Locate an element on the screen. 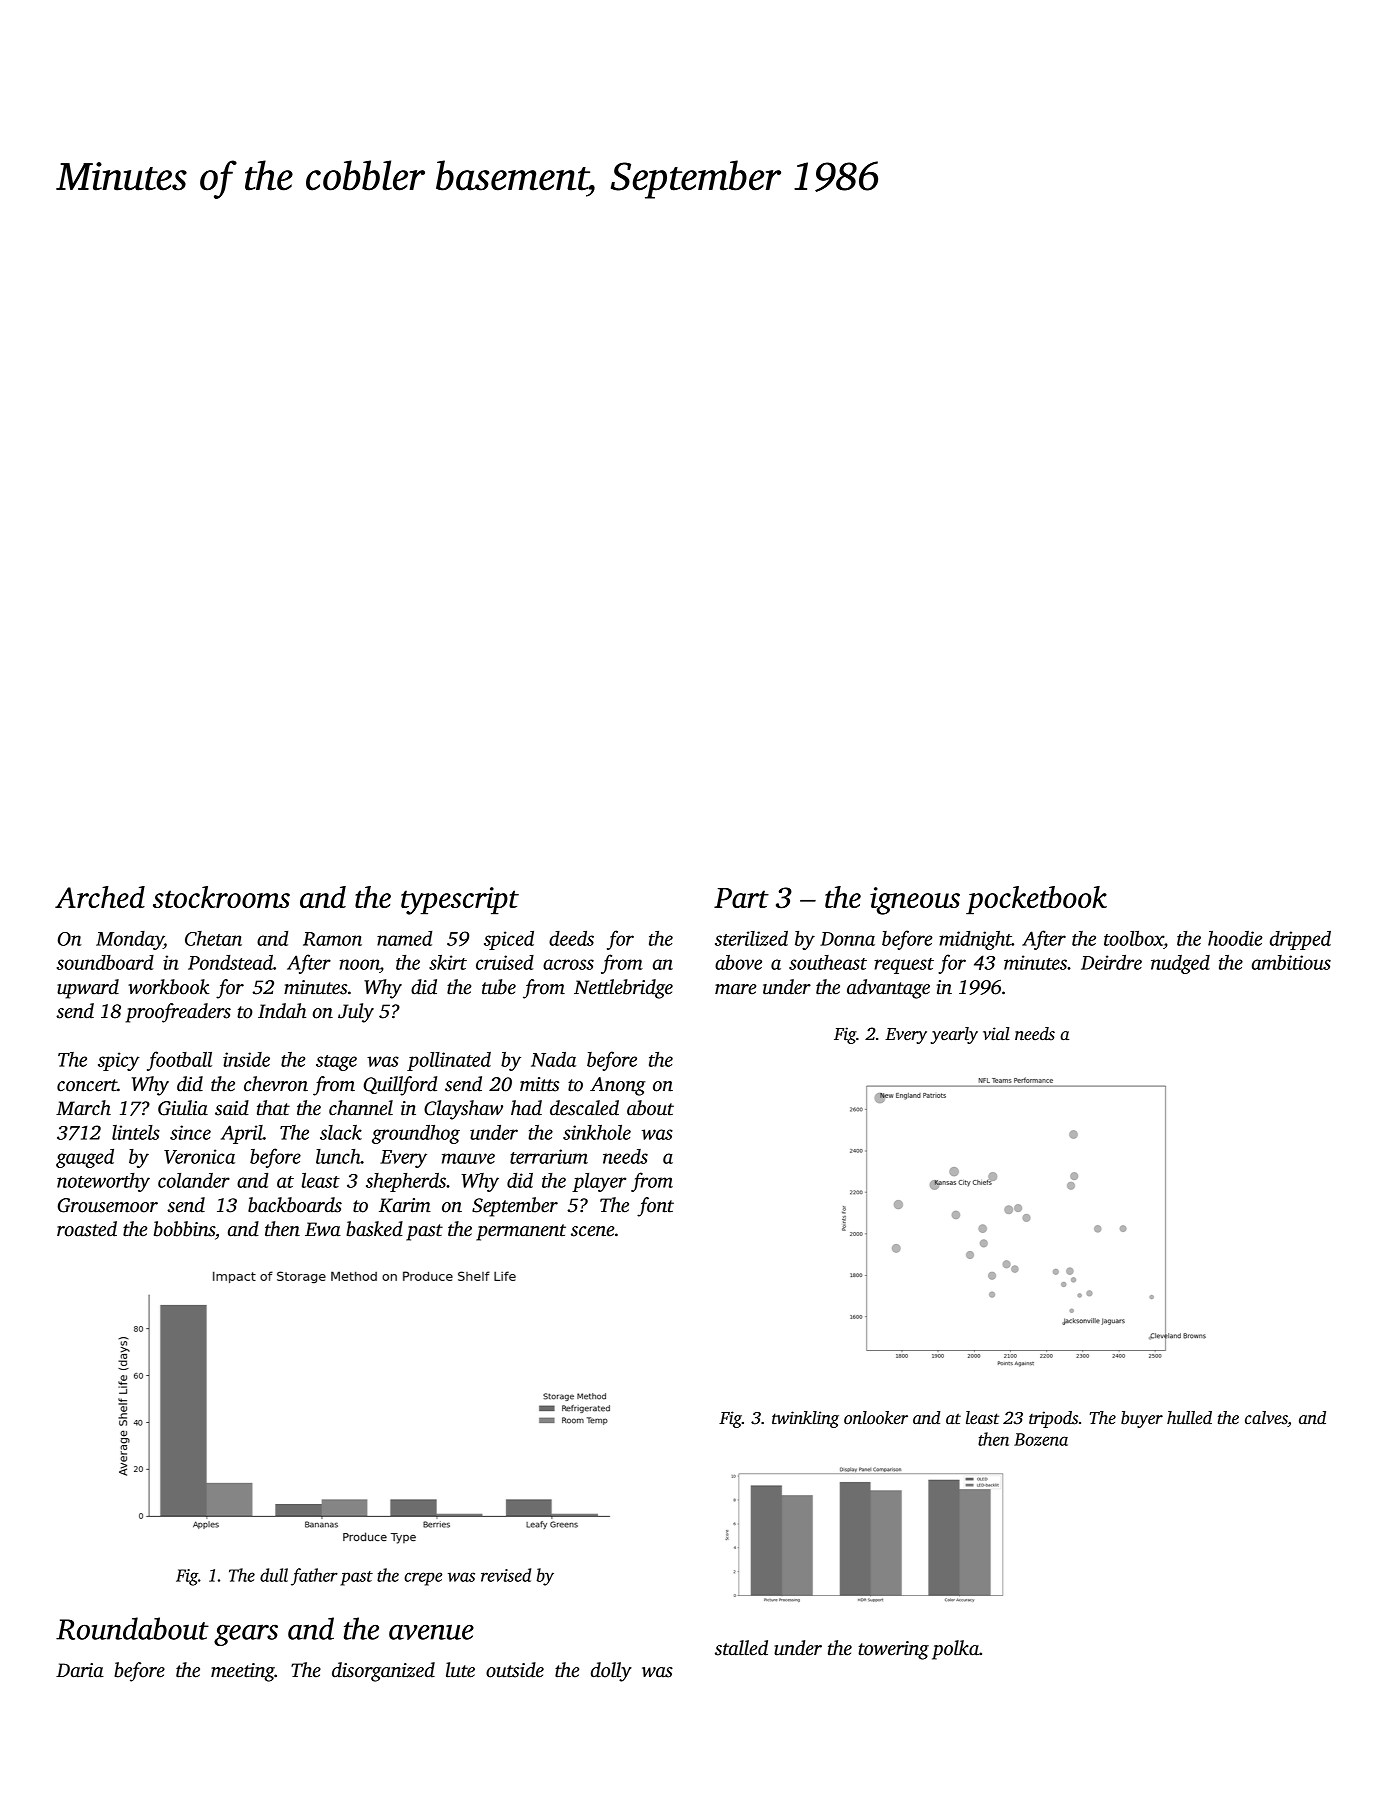 This screenshot has height=1797, width=1388. named is located at coordinates (404, 938).
